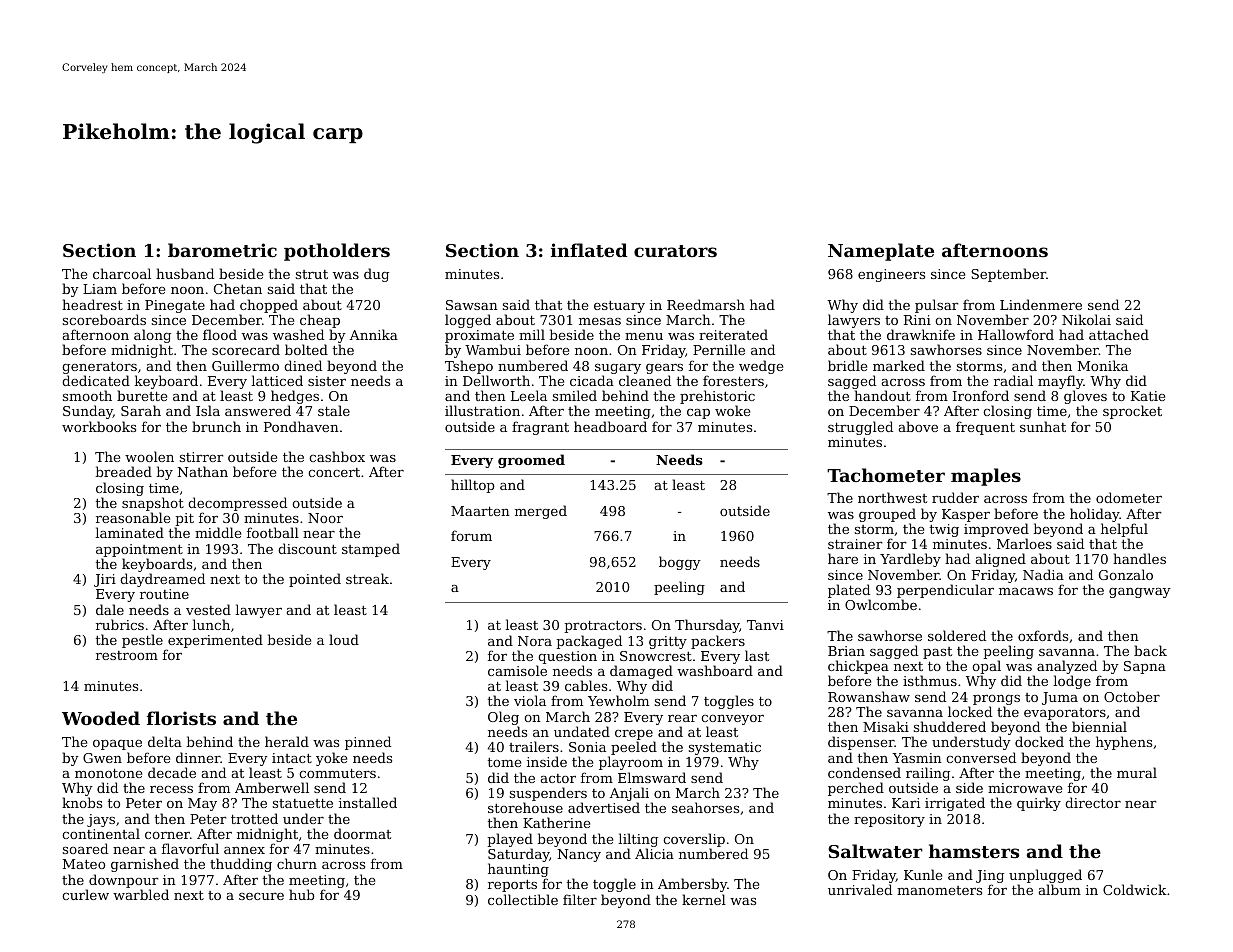 This screenshot has width=1233, height=952. Describe the element at coordinates (638, 840) in the screenshot. I see `lilting` at that location.
